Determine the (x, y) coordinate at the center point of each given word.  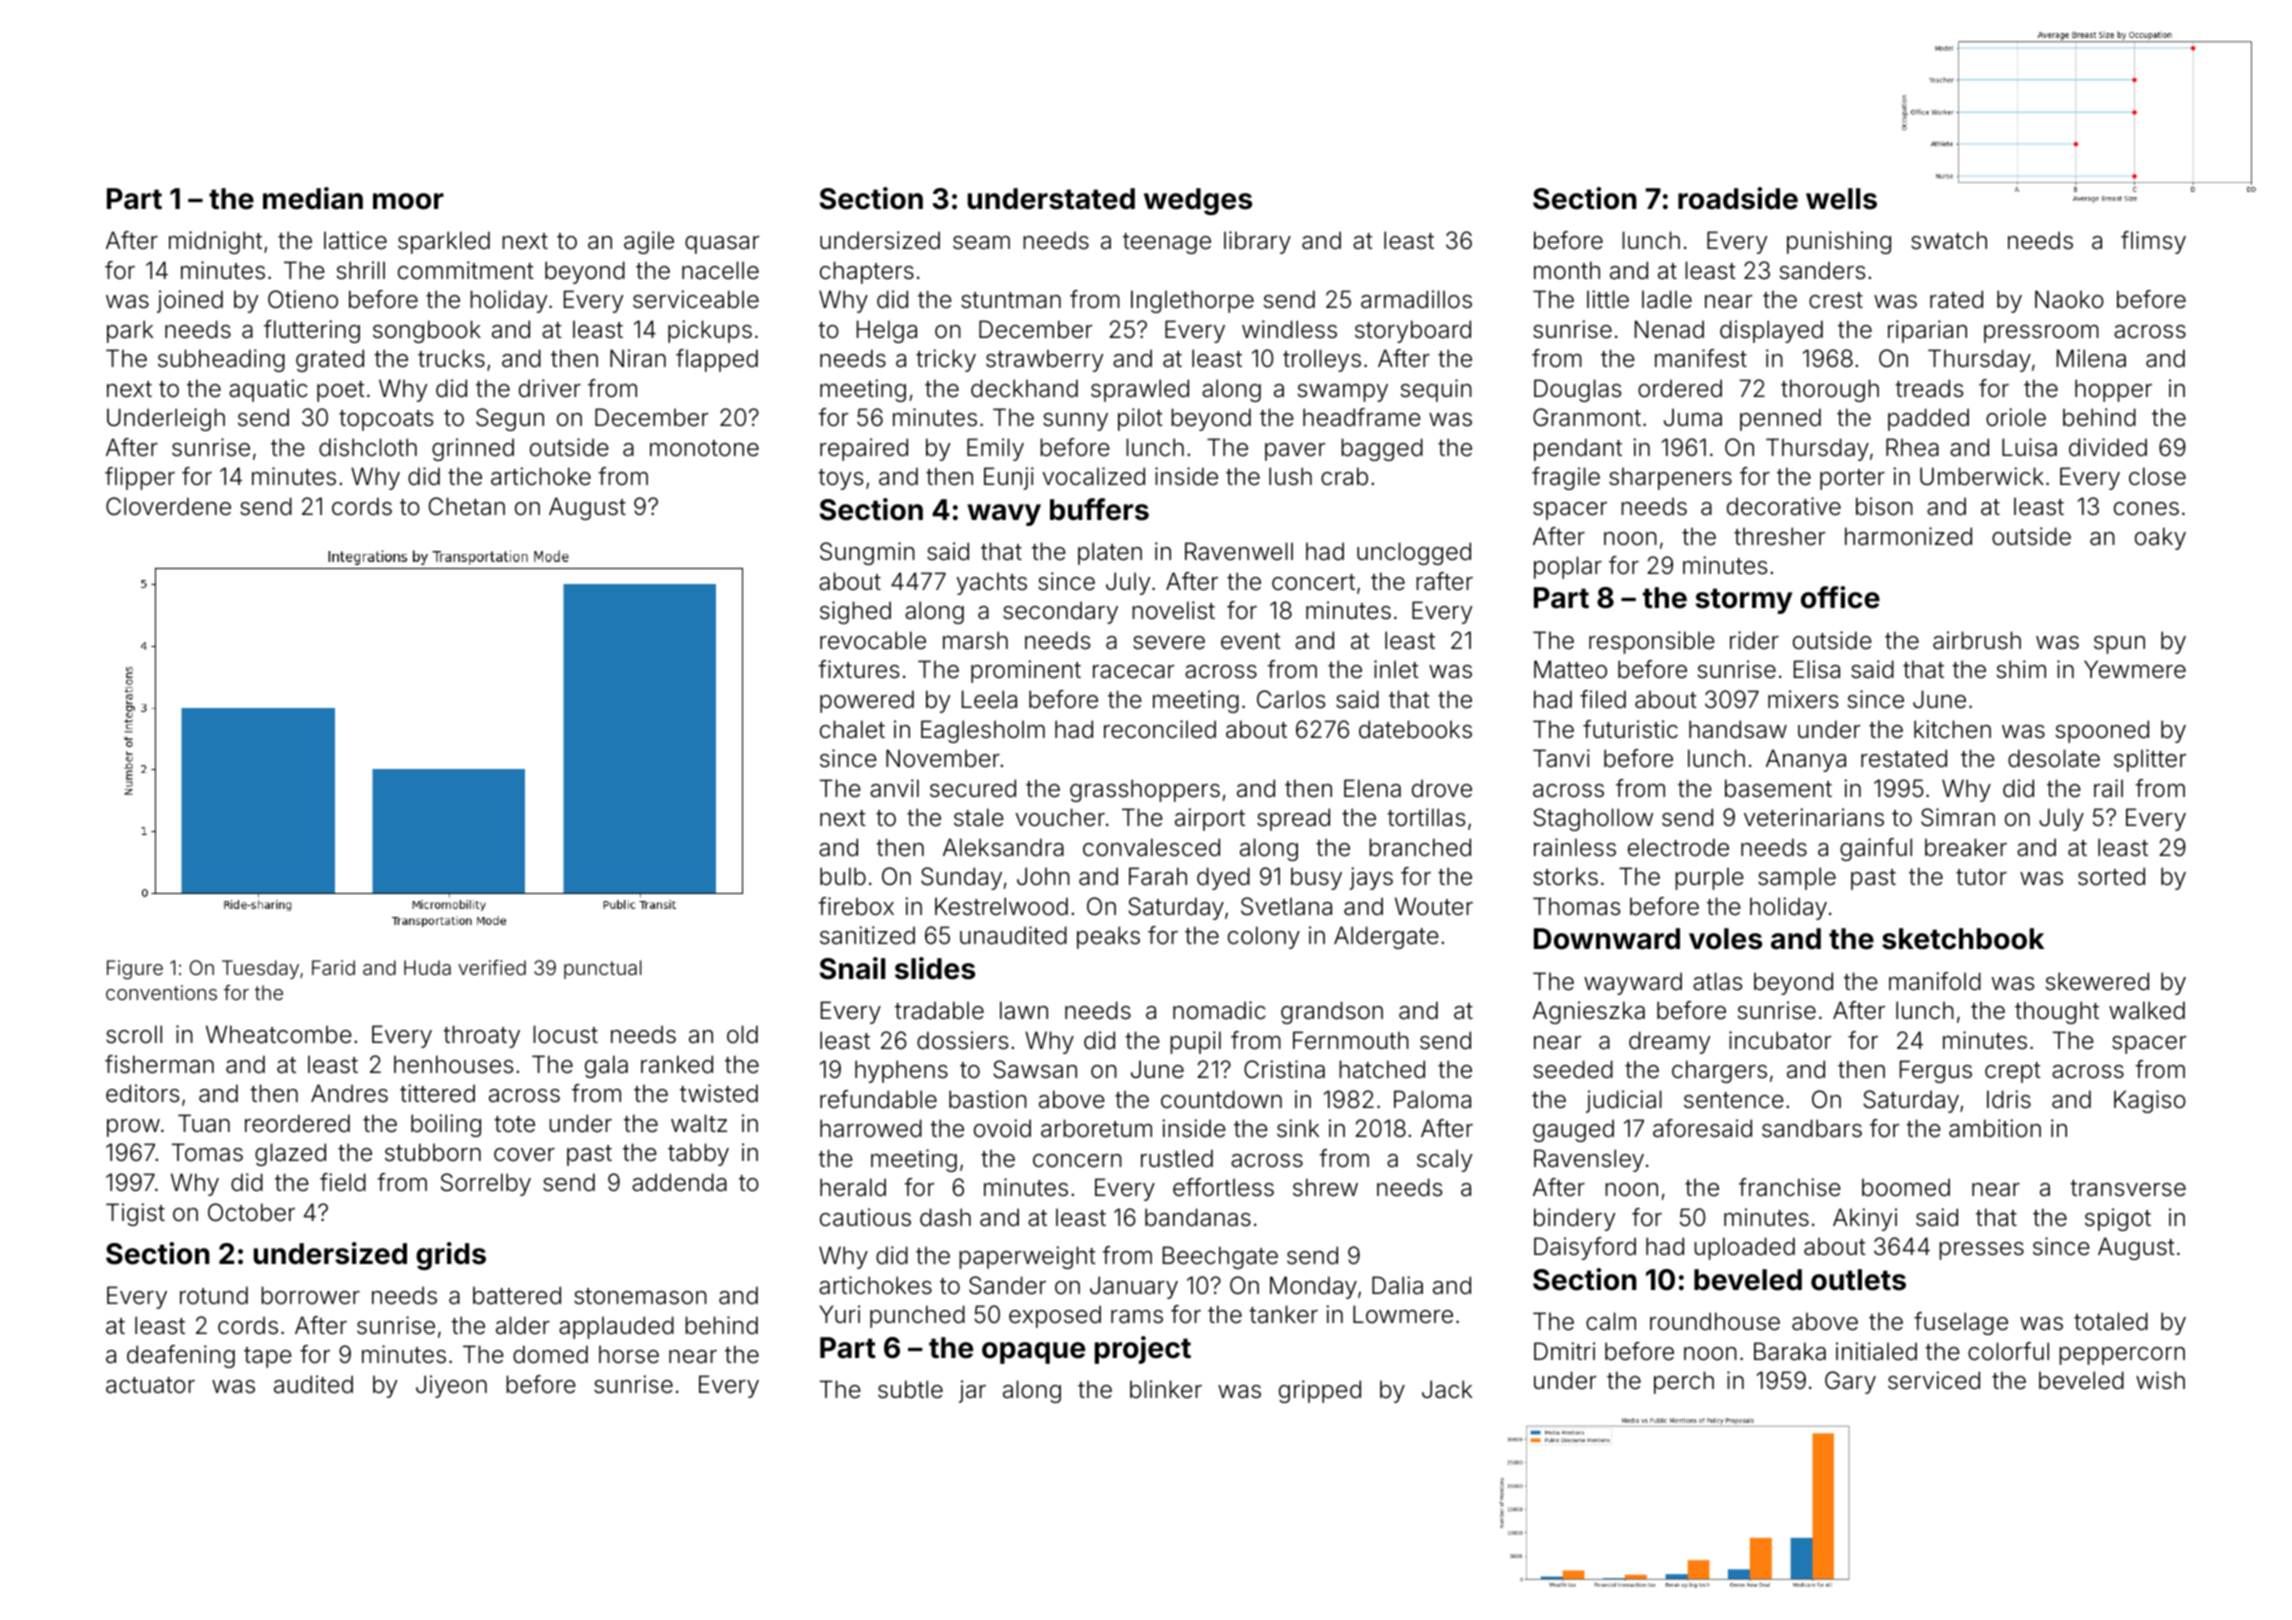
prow (133, 1128)
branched (1420, 847)
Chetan (467, 506)
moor (408, 201)
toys (840, 479)
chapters (867, 272)
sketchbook (1963, 939)
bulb (843, 876)
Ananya (1806, 760)
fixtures (858, 669)
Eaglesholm (983, 731)
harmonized (1908, 536)
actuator (150, 1385)
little (1608, 299)
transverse (2128, 1188)
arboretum (1096, 1128)
